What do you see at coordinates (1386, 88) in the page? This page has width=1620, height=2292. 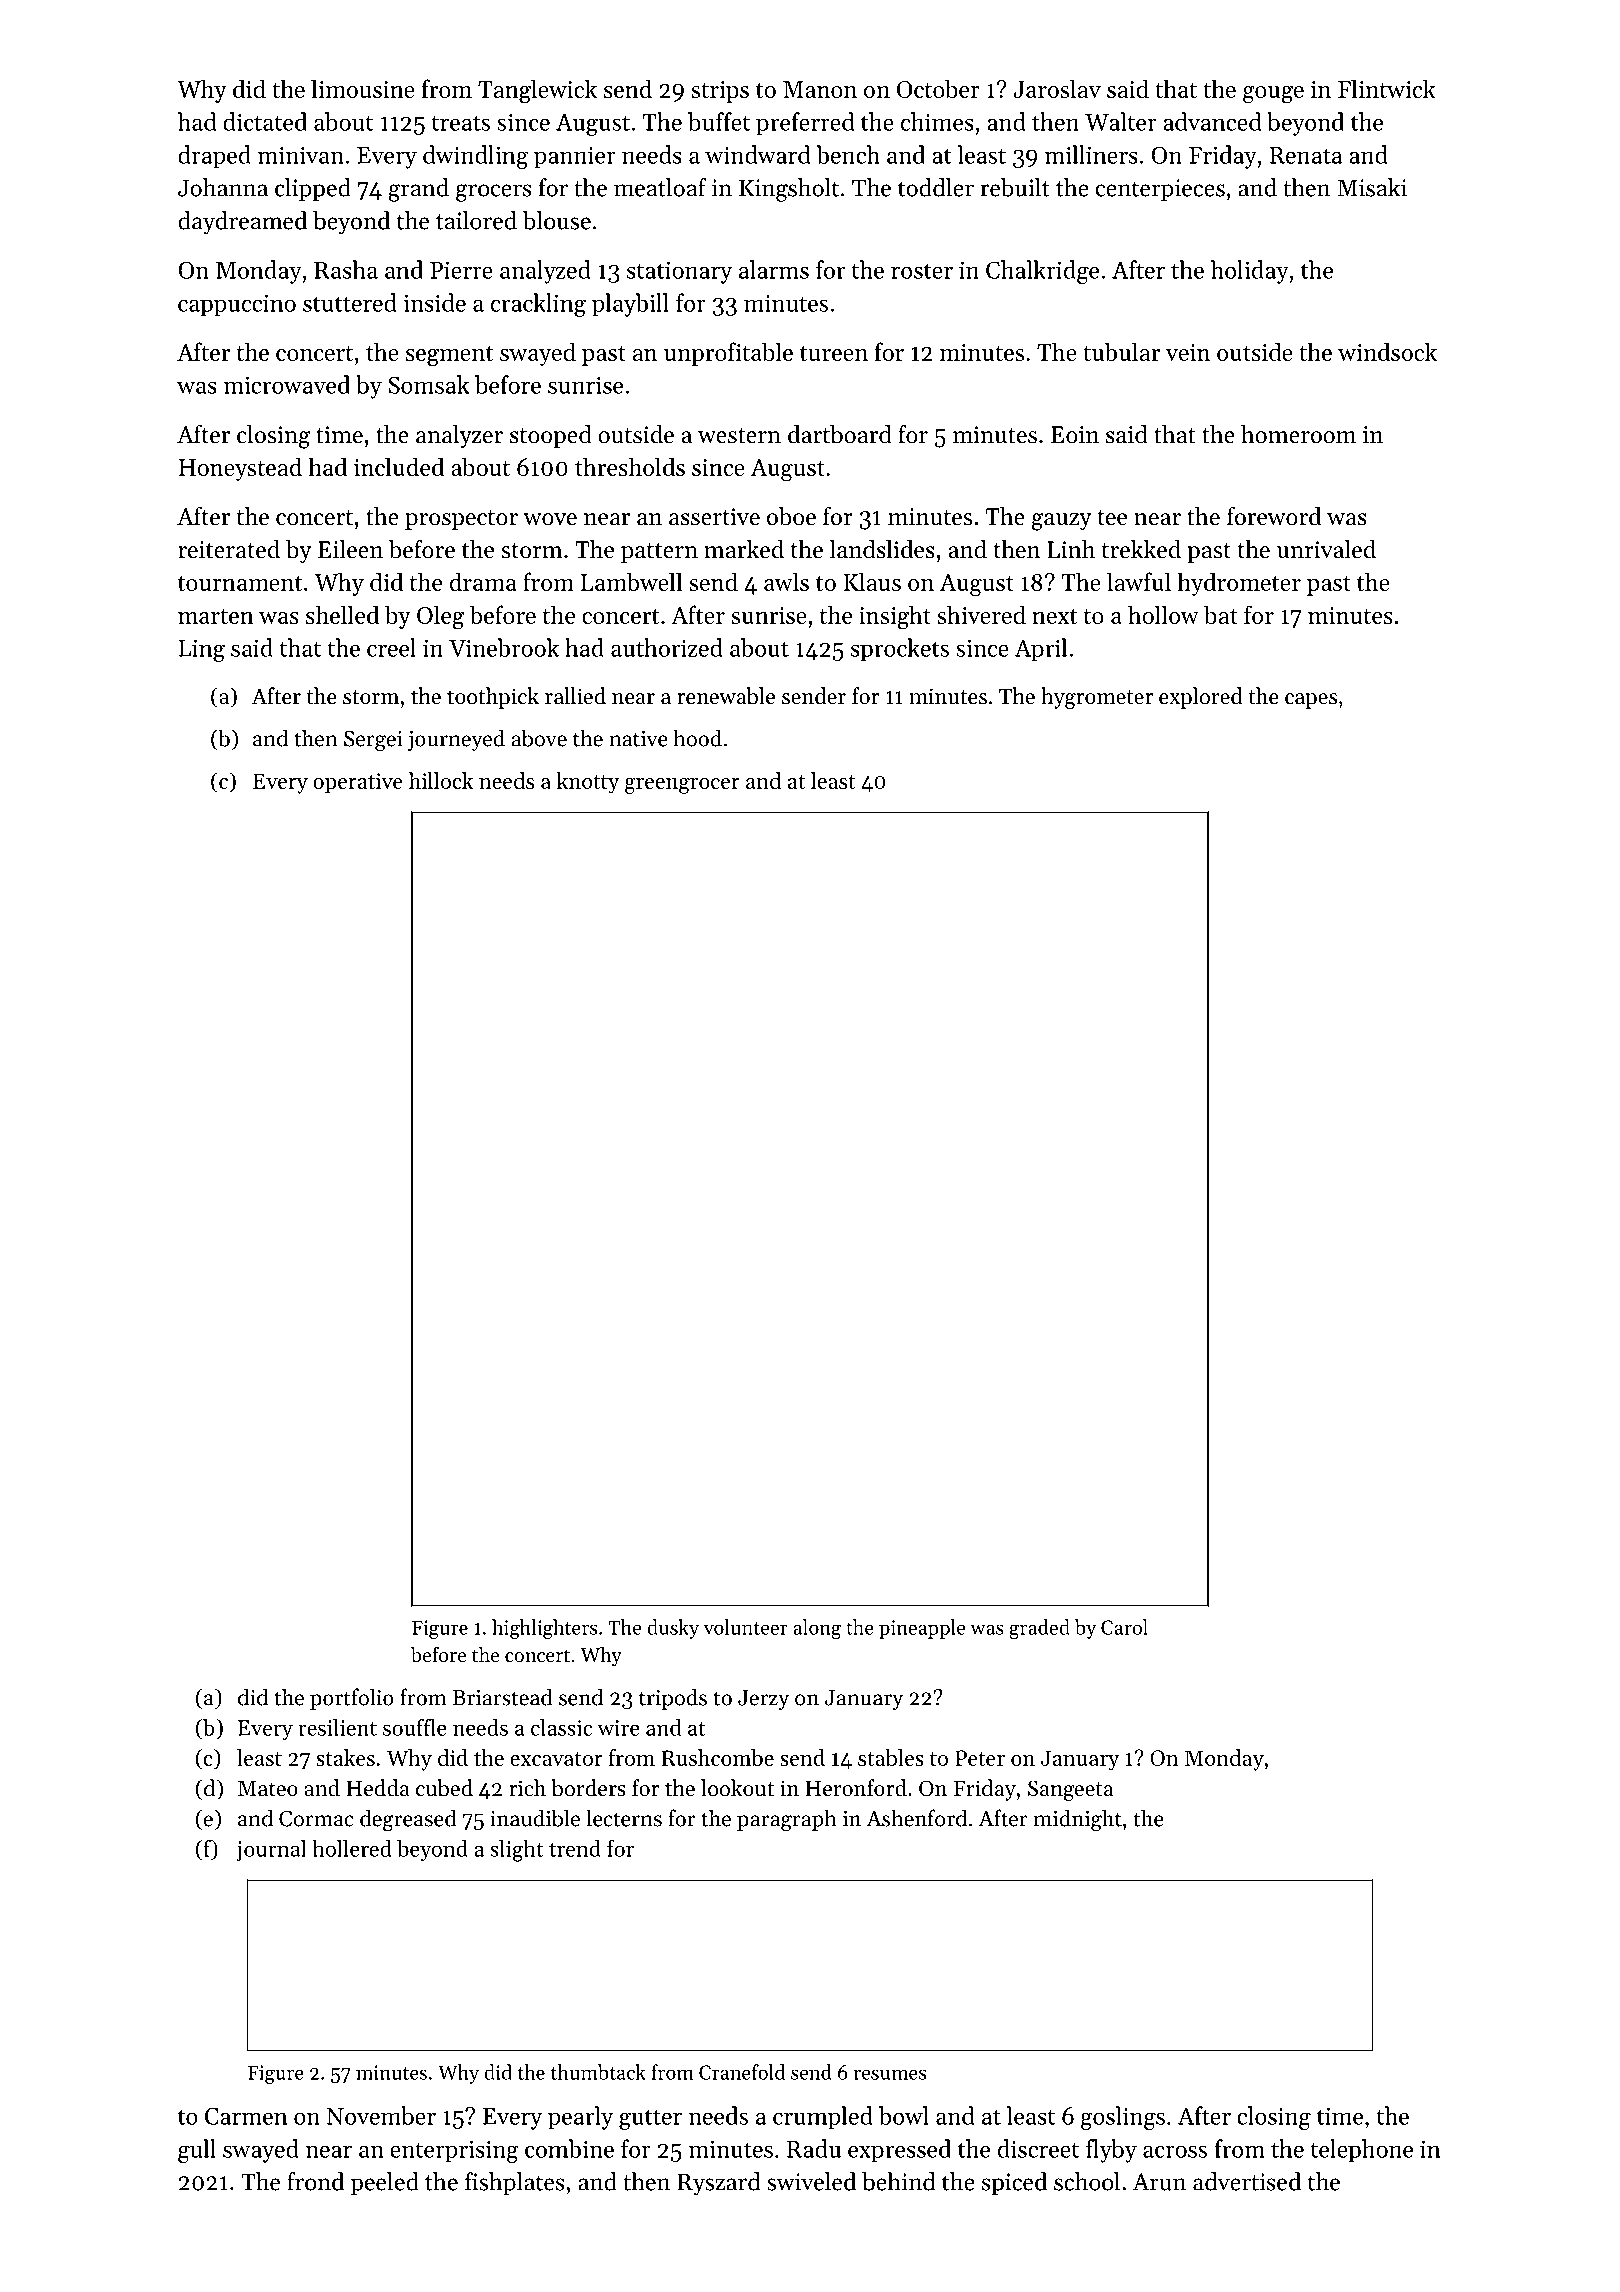 I see `Flintwick` at bounding box center [1386, 88].
